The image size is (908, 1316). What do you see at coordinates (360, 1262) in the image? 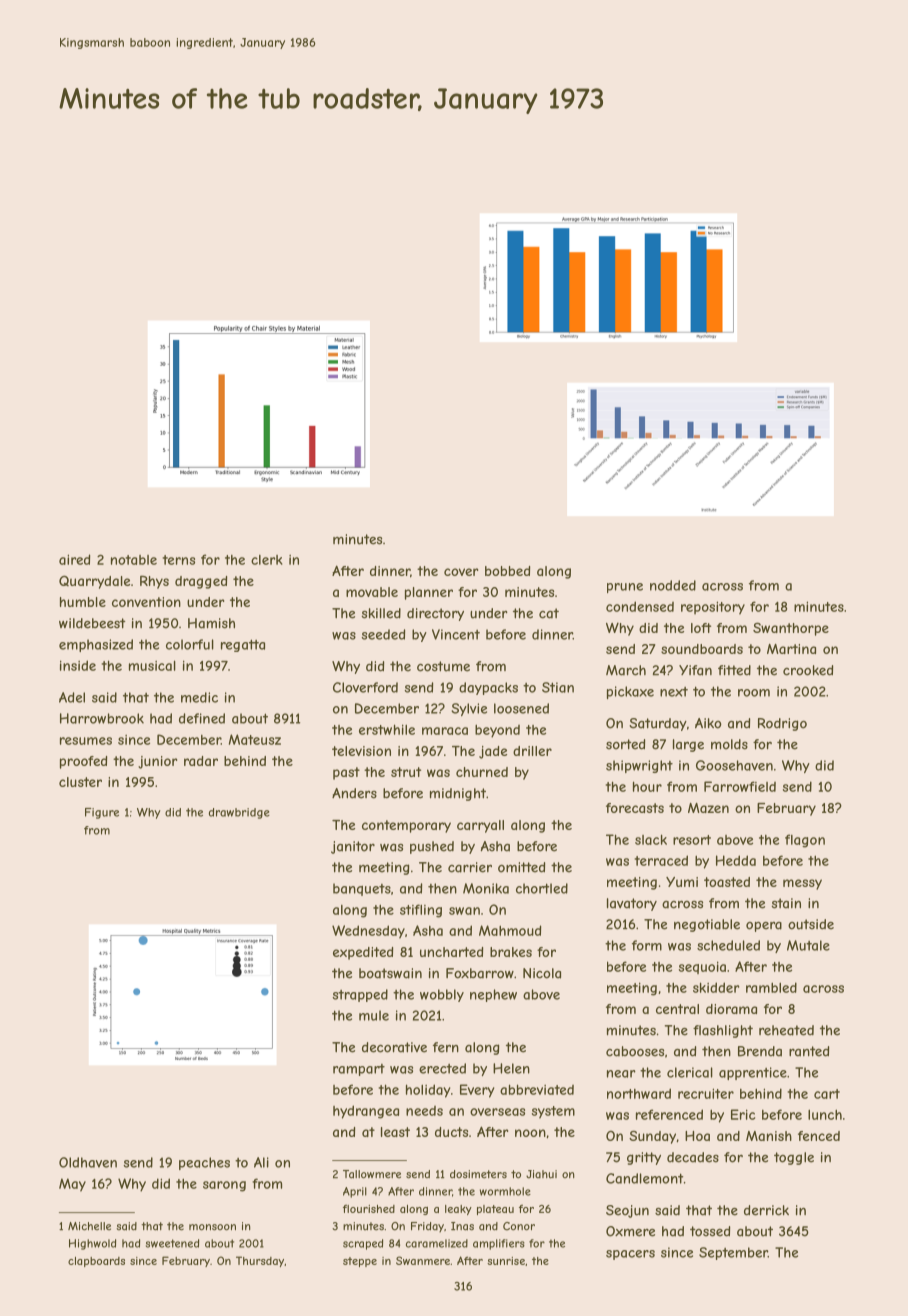
I see `steppe` at bounding box center [360, 1262].
